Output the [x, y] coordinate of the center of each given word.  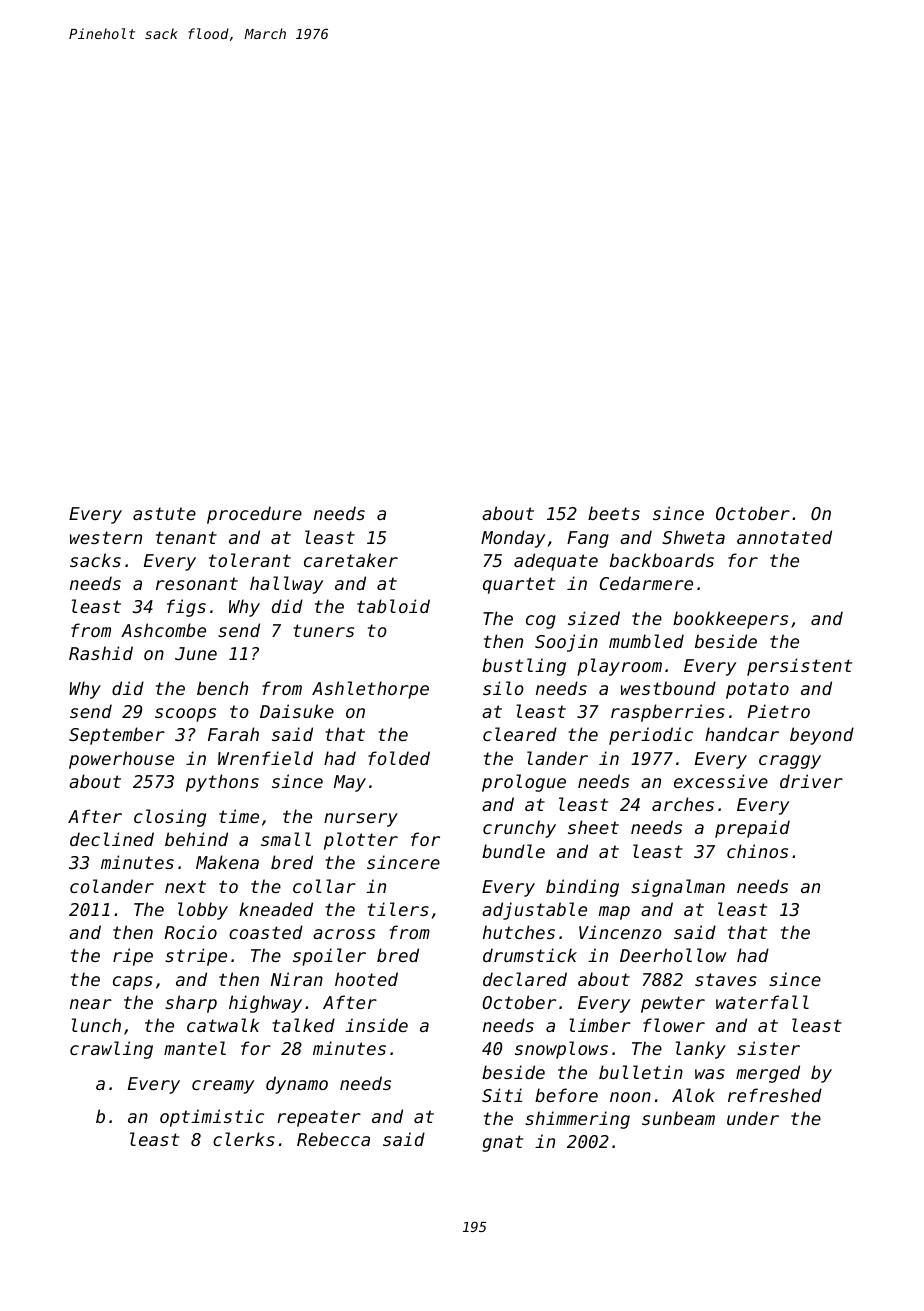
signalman [678, 888]
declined [112, 839]
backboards [662, 560]
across [344, 934]
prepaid [752, 829]
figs [186, 608]
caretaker [351, 560]
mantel [195, 1048]
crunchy [519, 829]
